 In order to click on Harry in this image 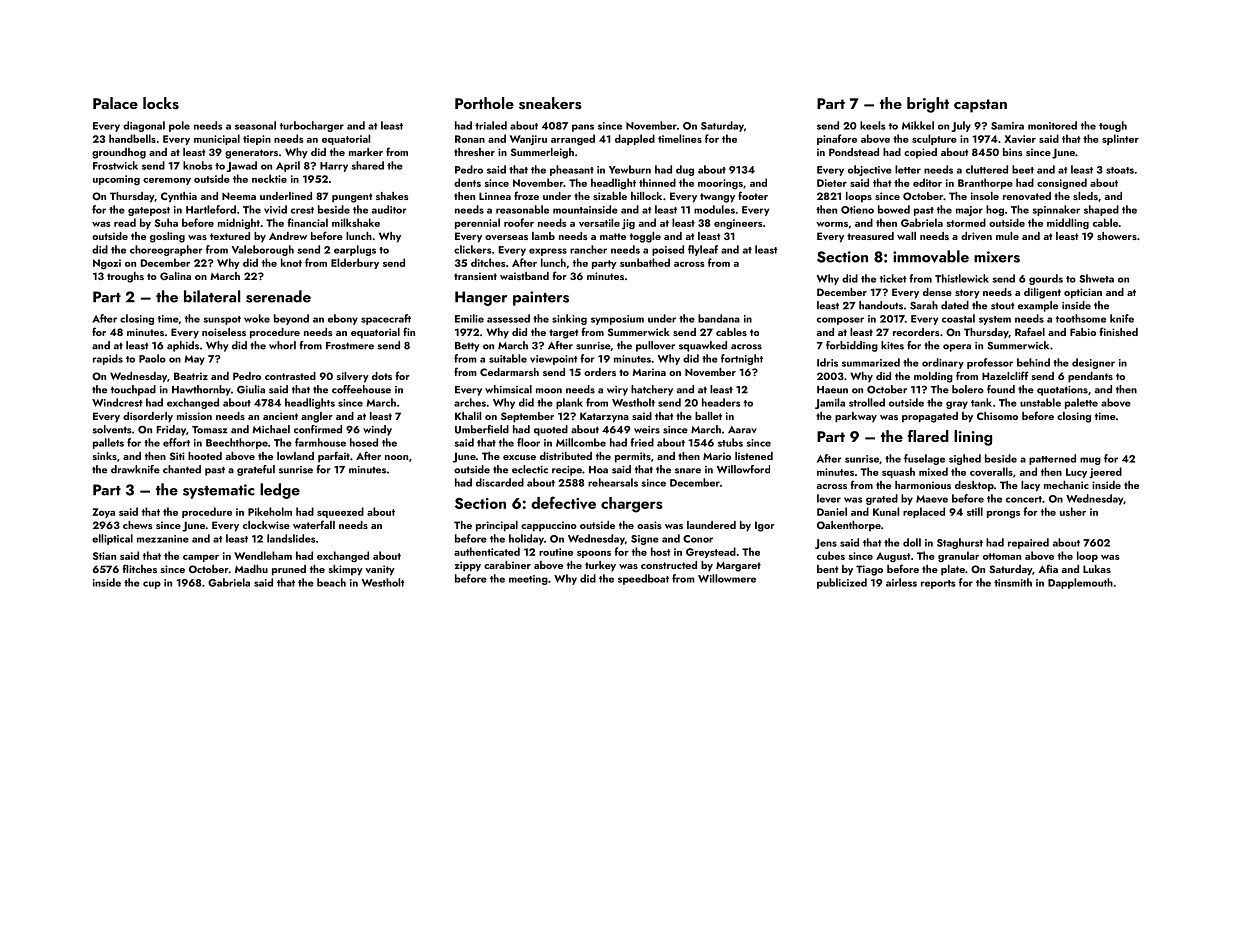, I will do `click(334, 167)`.
